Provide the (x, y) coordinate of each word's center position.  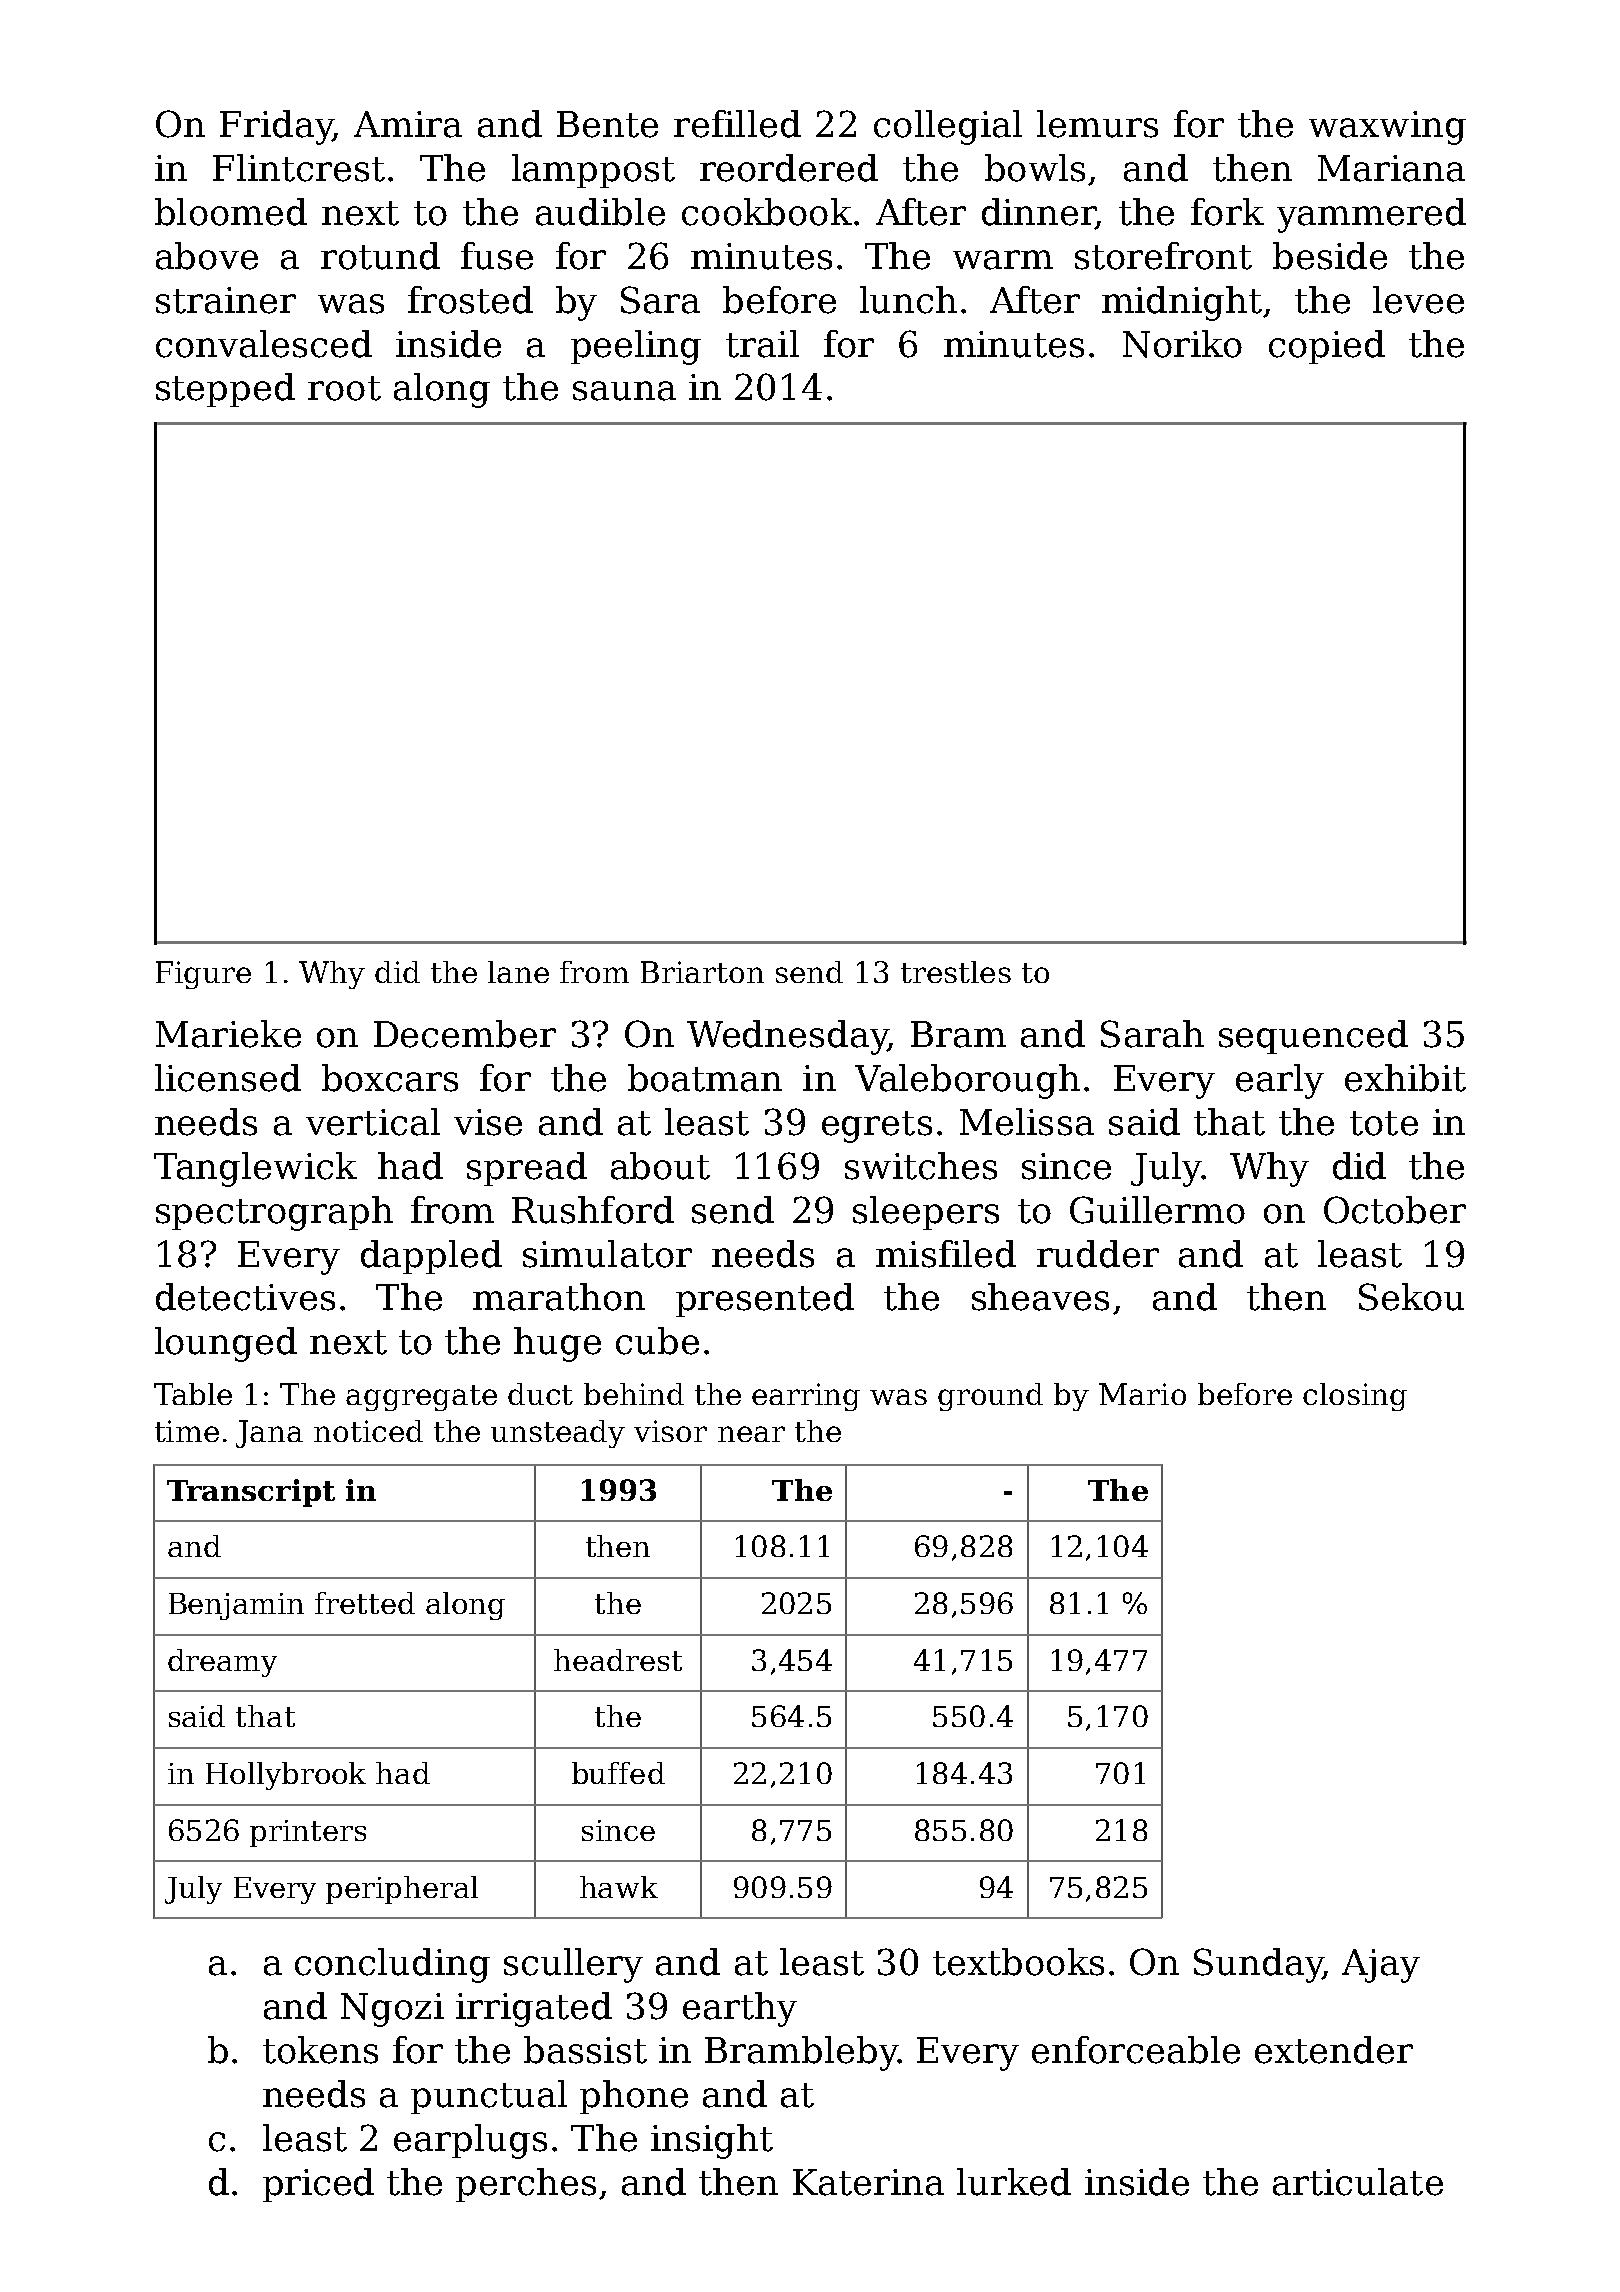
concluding (392, 1965)
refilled (737, 124)
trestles (956, 972)
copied (1327, 347)
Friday (276, 127)
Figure (203, 975)
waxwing (1387, 128)
